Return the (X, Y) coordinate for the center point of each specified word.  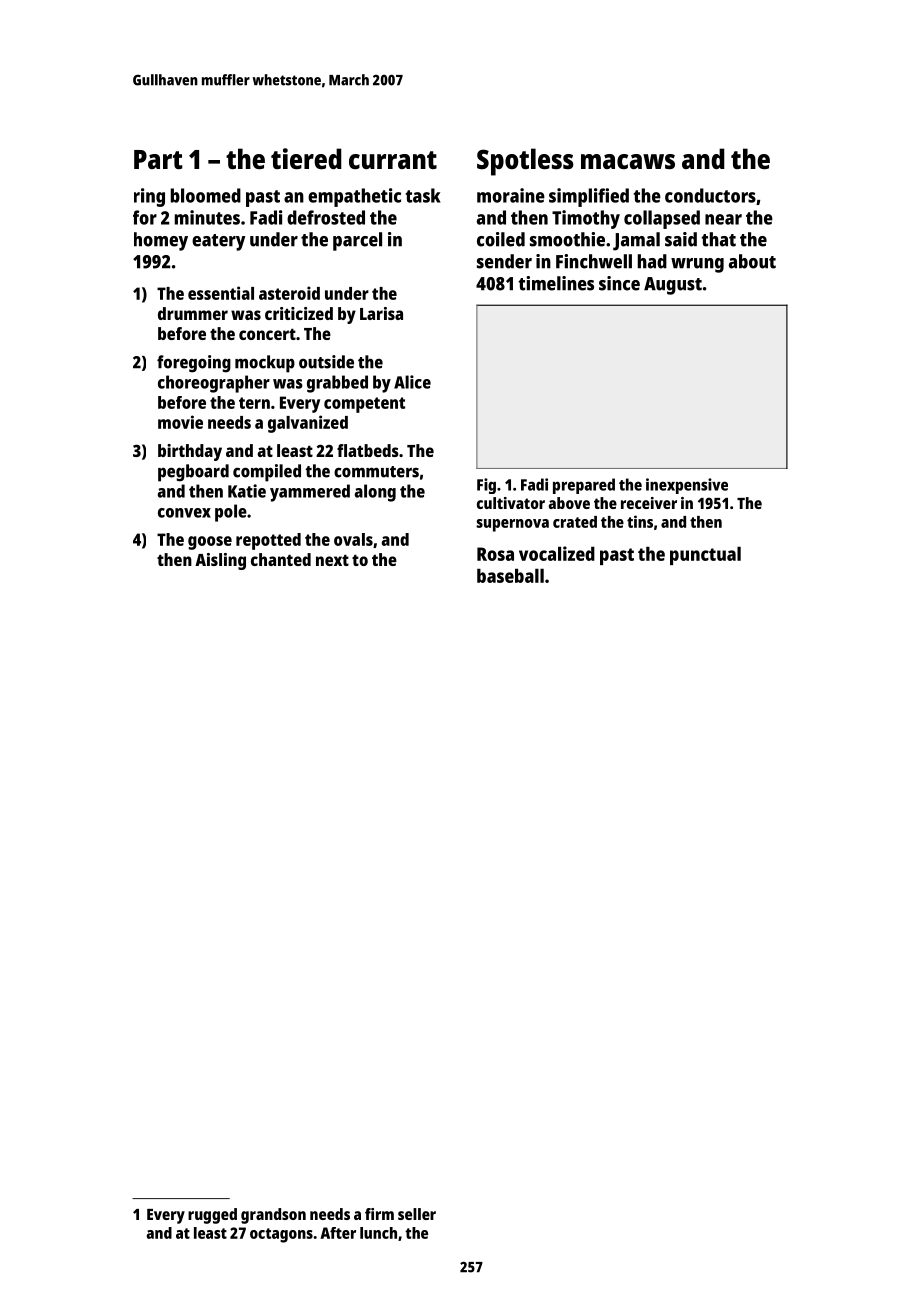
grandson (273, 1216)
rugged (212, 1216)
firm (379, 1214)
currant (393, 160)
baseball (510, 575)
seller (417, 1214)
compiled (267, 473)
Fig (486, 486)
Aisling (220, 561)
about (752, 261)
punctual (705, 555)
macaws (628, 161)
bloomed (206, 195)
